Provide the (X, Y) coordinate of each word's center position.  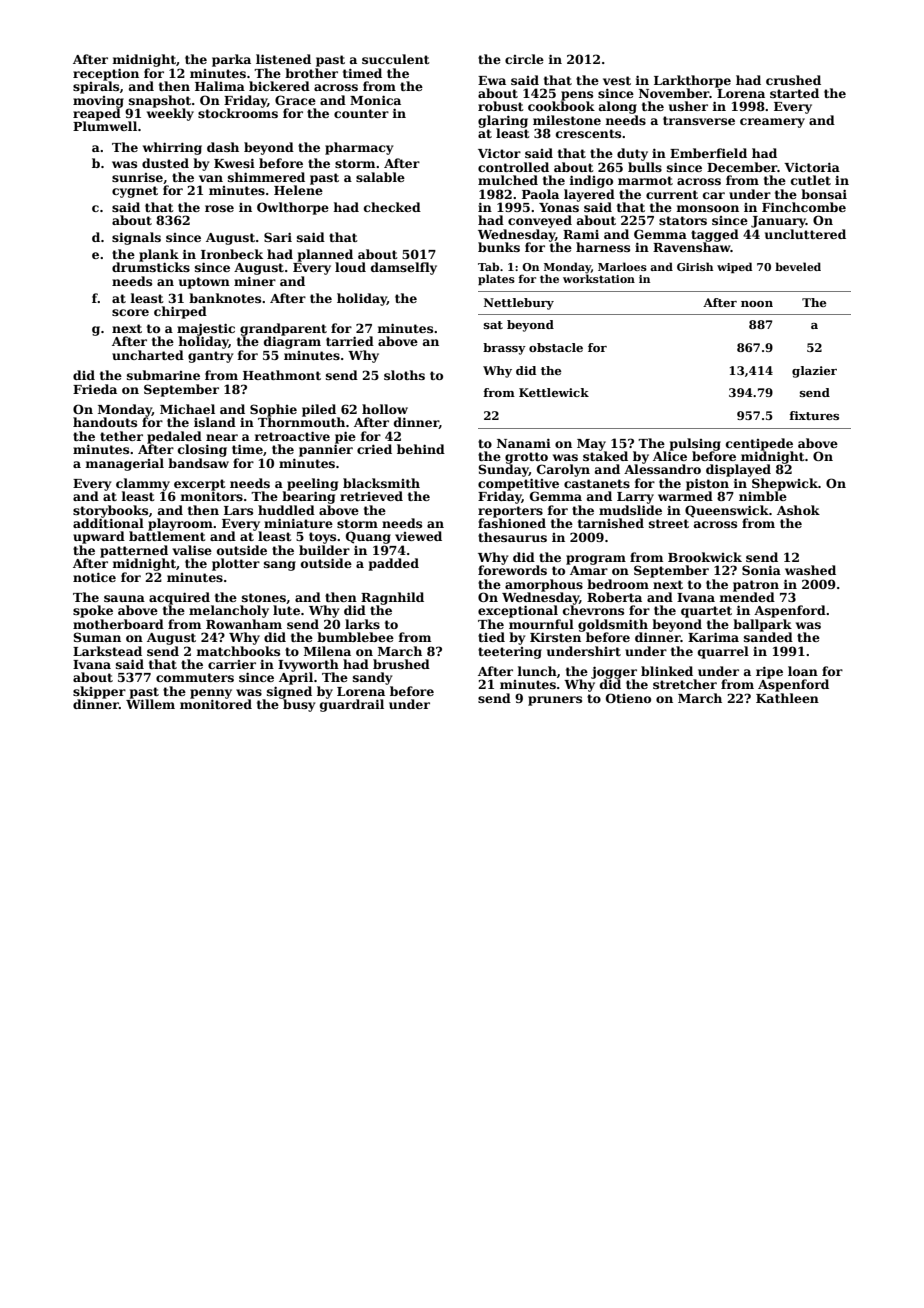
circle (524, 59)
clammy (143, 484)
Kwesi (234, 163)
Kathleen (787, 698)
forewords (512, 570)
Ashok (798, 510)
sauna (124, 598)
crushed (793, 80)
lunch (537, 671)
